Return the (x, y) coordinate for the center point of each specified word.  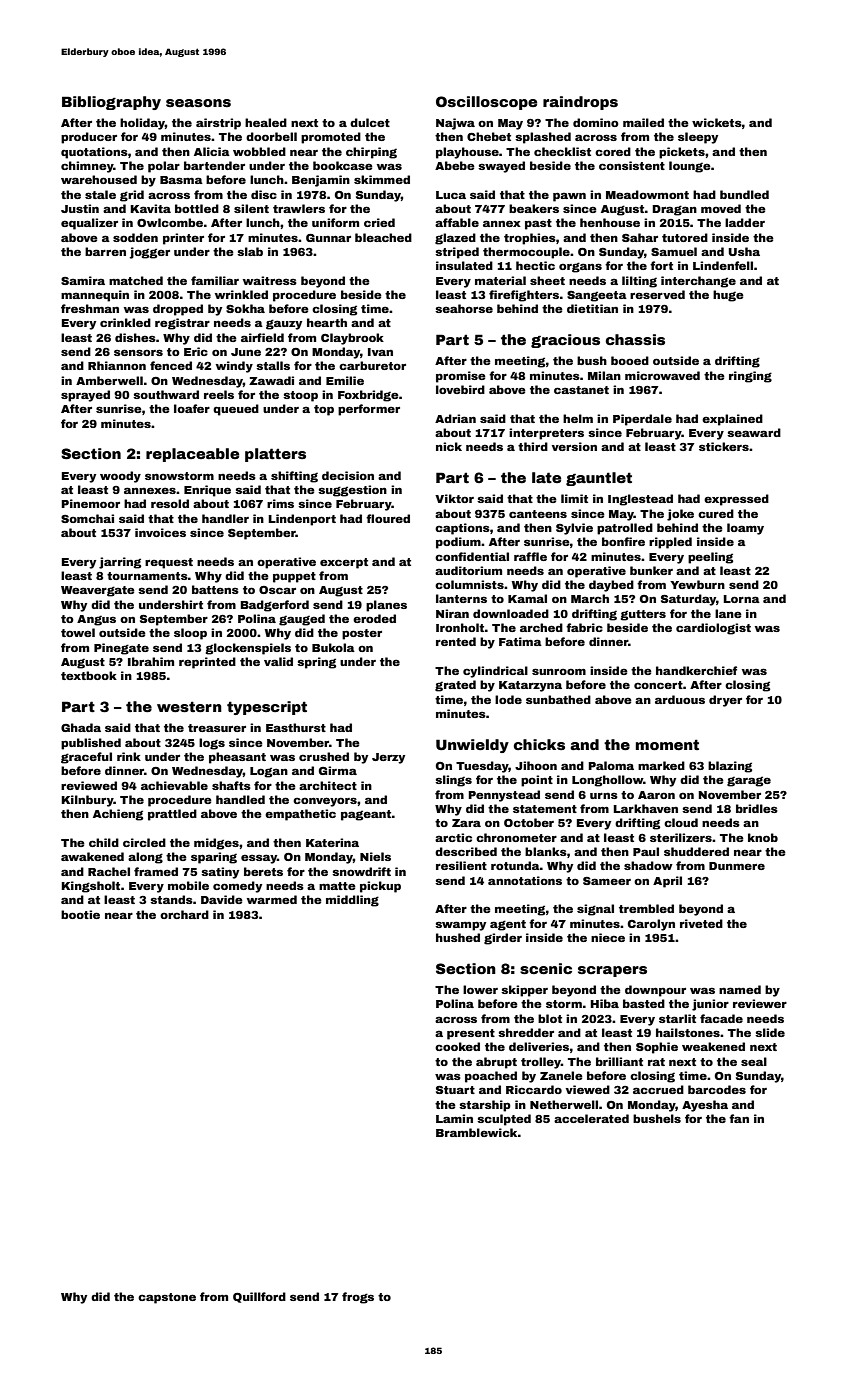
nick (449, 446)
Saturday (688, 600)
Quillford (259, 1297)
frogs (358, 1298)
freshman (90, 308)
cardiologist (713, 629)
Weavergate (98, 591)
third (533, 446)
